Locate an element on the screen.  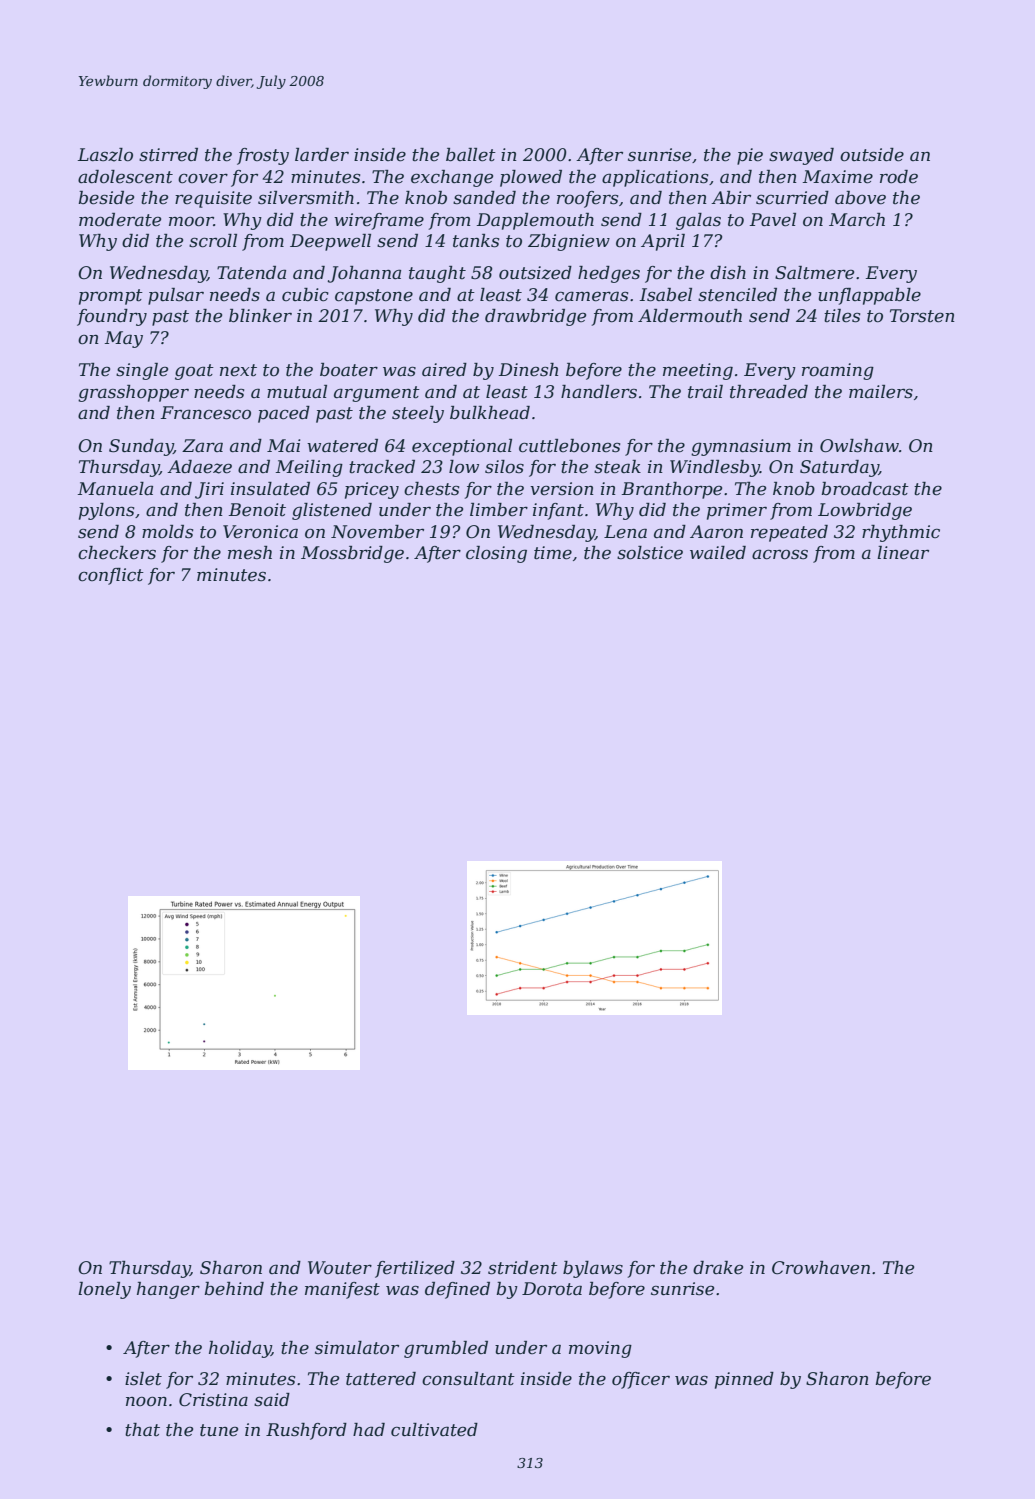
closing is located at coordinates (496, 554).
